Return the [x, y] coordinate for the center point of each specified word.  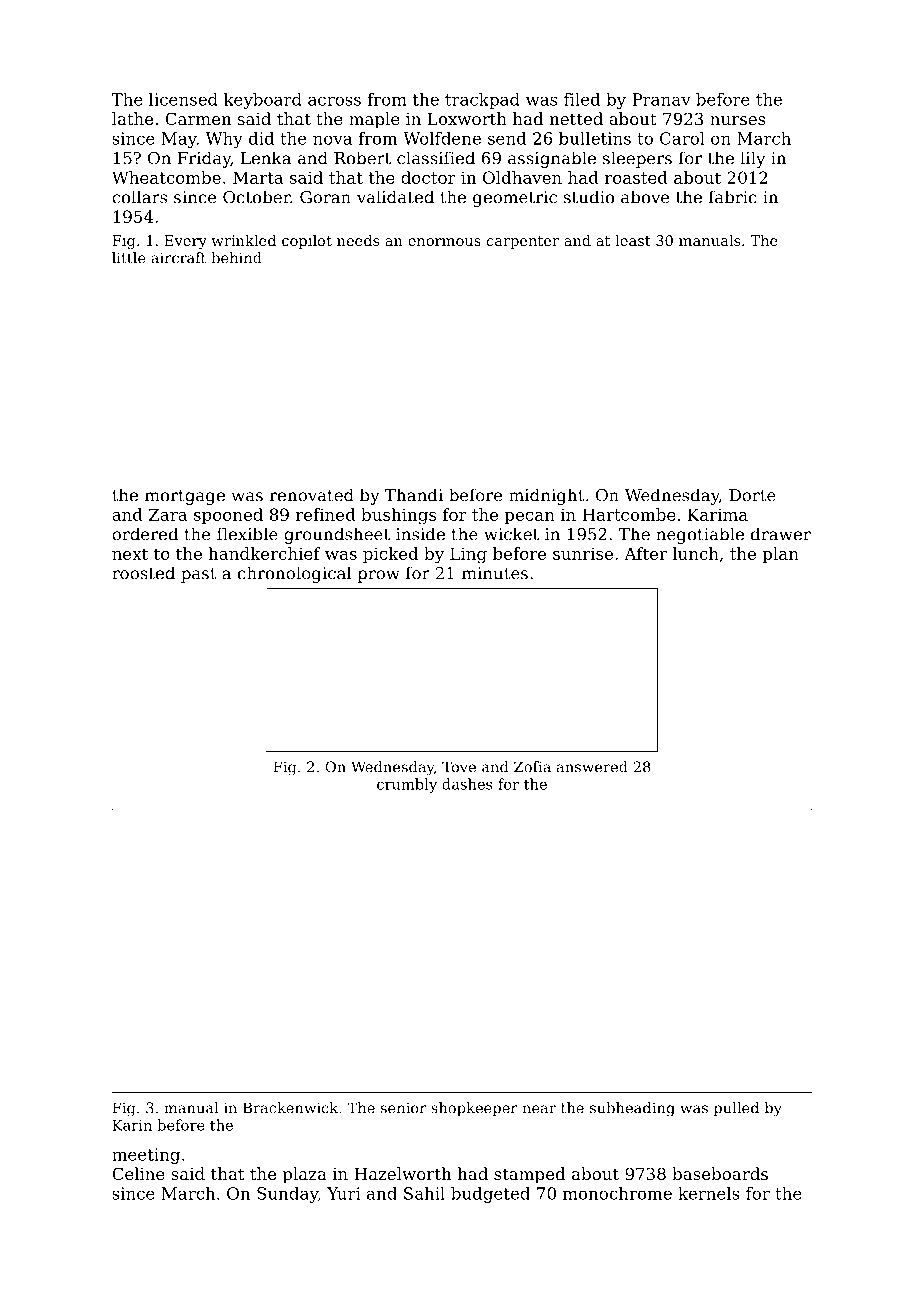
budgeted [490, 1195]
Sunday [287, 1195]
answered [592, 767]
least [633, 240]
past [198, 575]
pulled [736, 1109]
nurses [737, 120]
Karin [132, 1125]
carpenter [523, 242]
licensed [183, 99]
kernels [709, 1193]
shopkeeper [474, 1109]
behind [236, 258]
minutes [495, 573]
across [334, 101]
